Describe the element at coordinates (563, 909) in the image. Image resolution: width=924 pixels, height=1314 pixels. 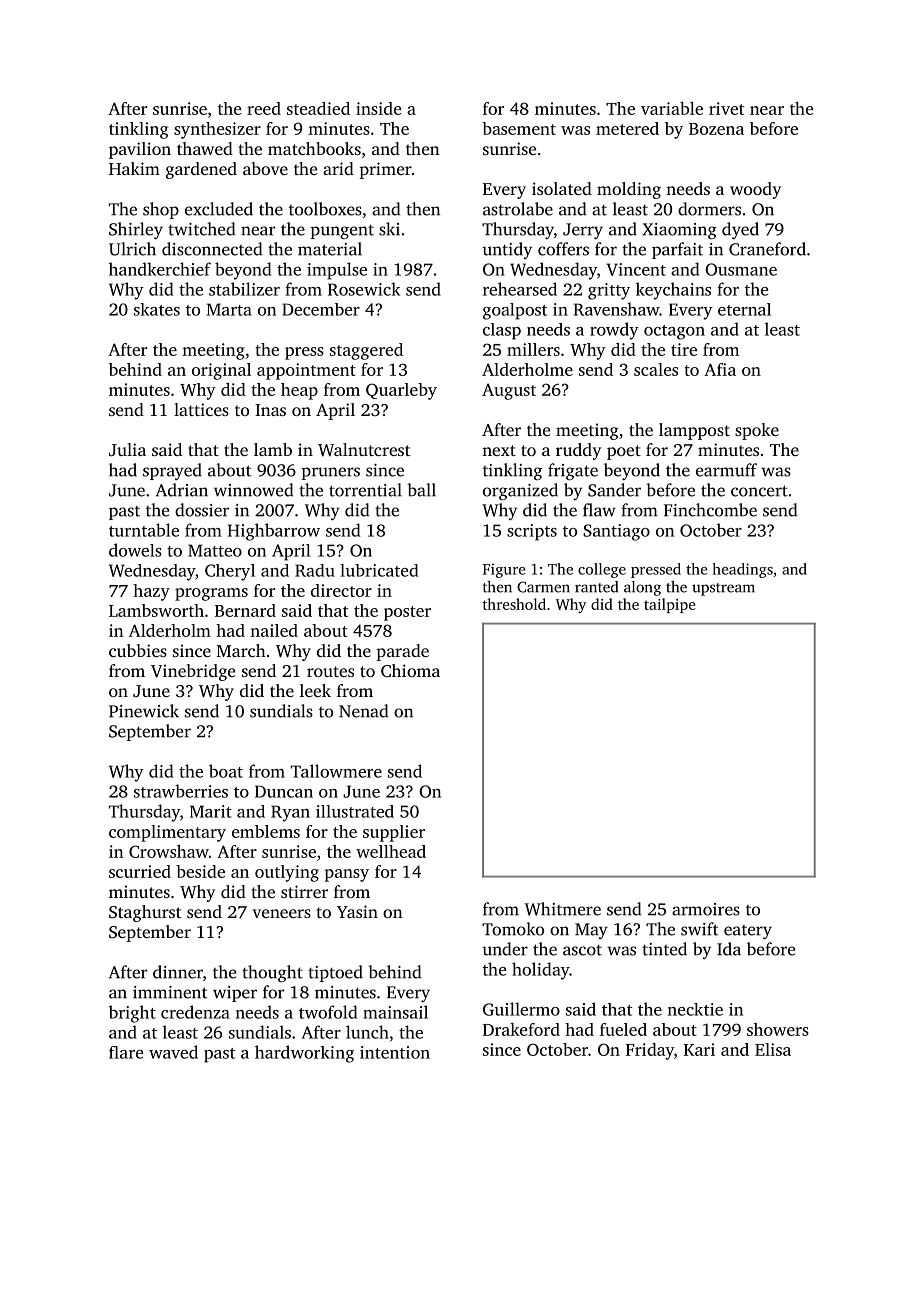
I see `Whitmere` at that location.
